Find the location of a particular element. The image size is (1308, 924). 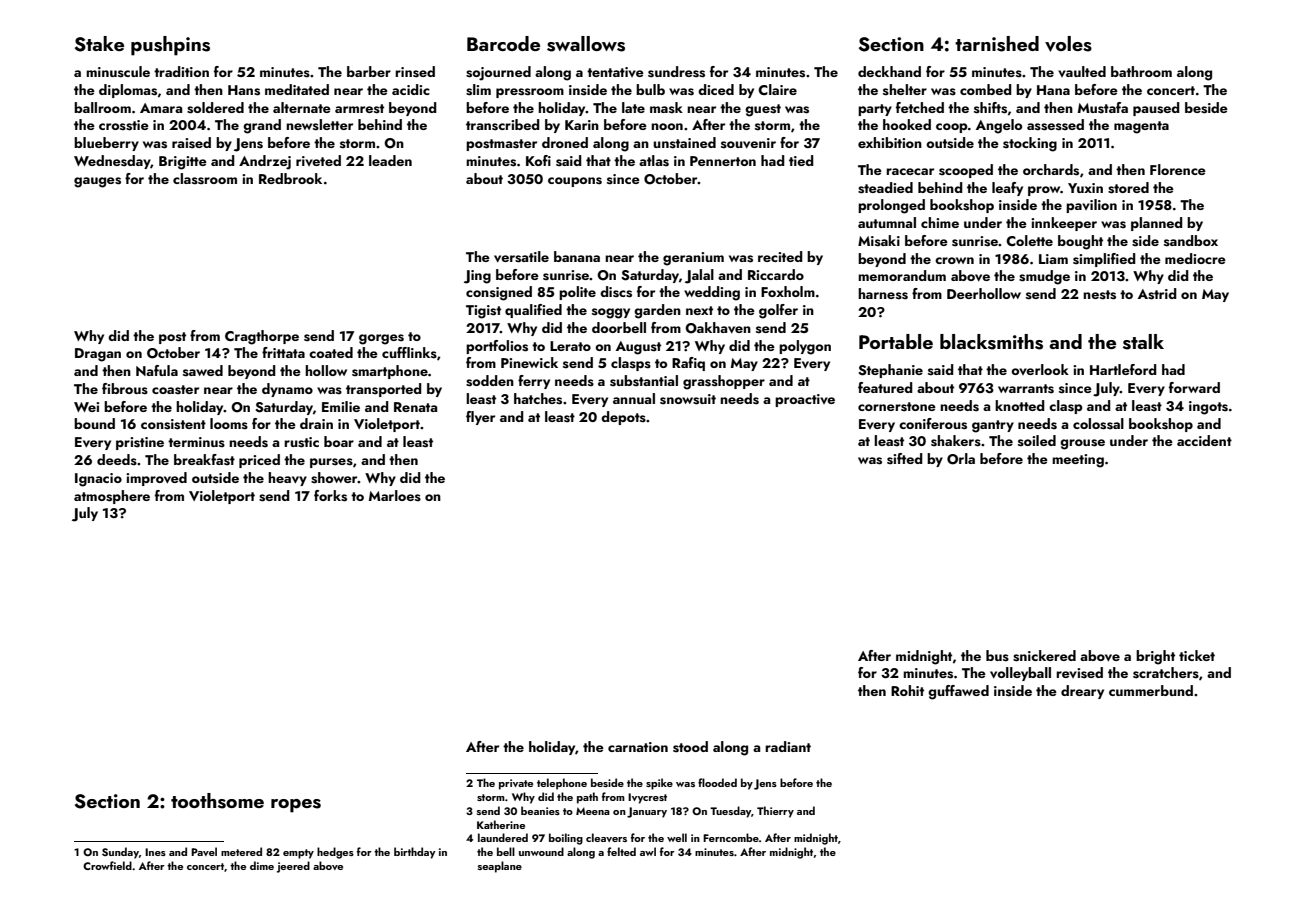

jeered is located at coordinates (293, 867).
